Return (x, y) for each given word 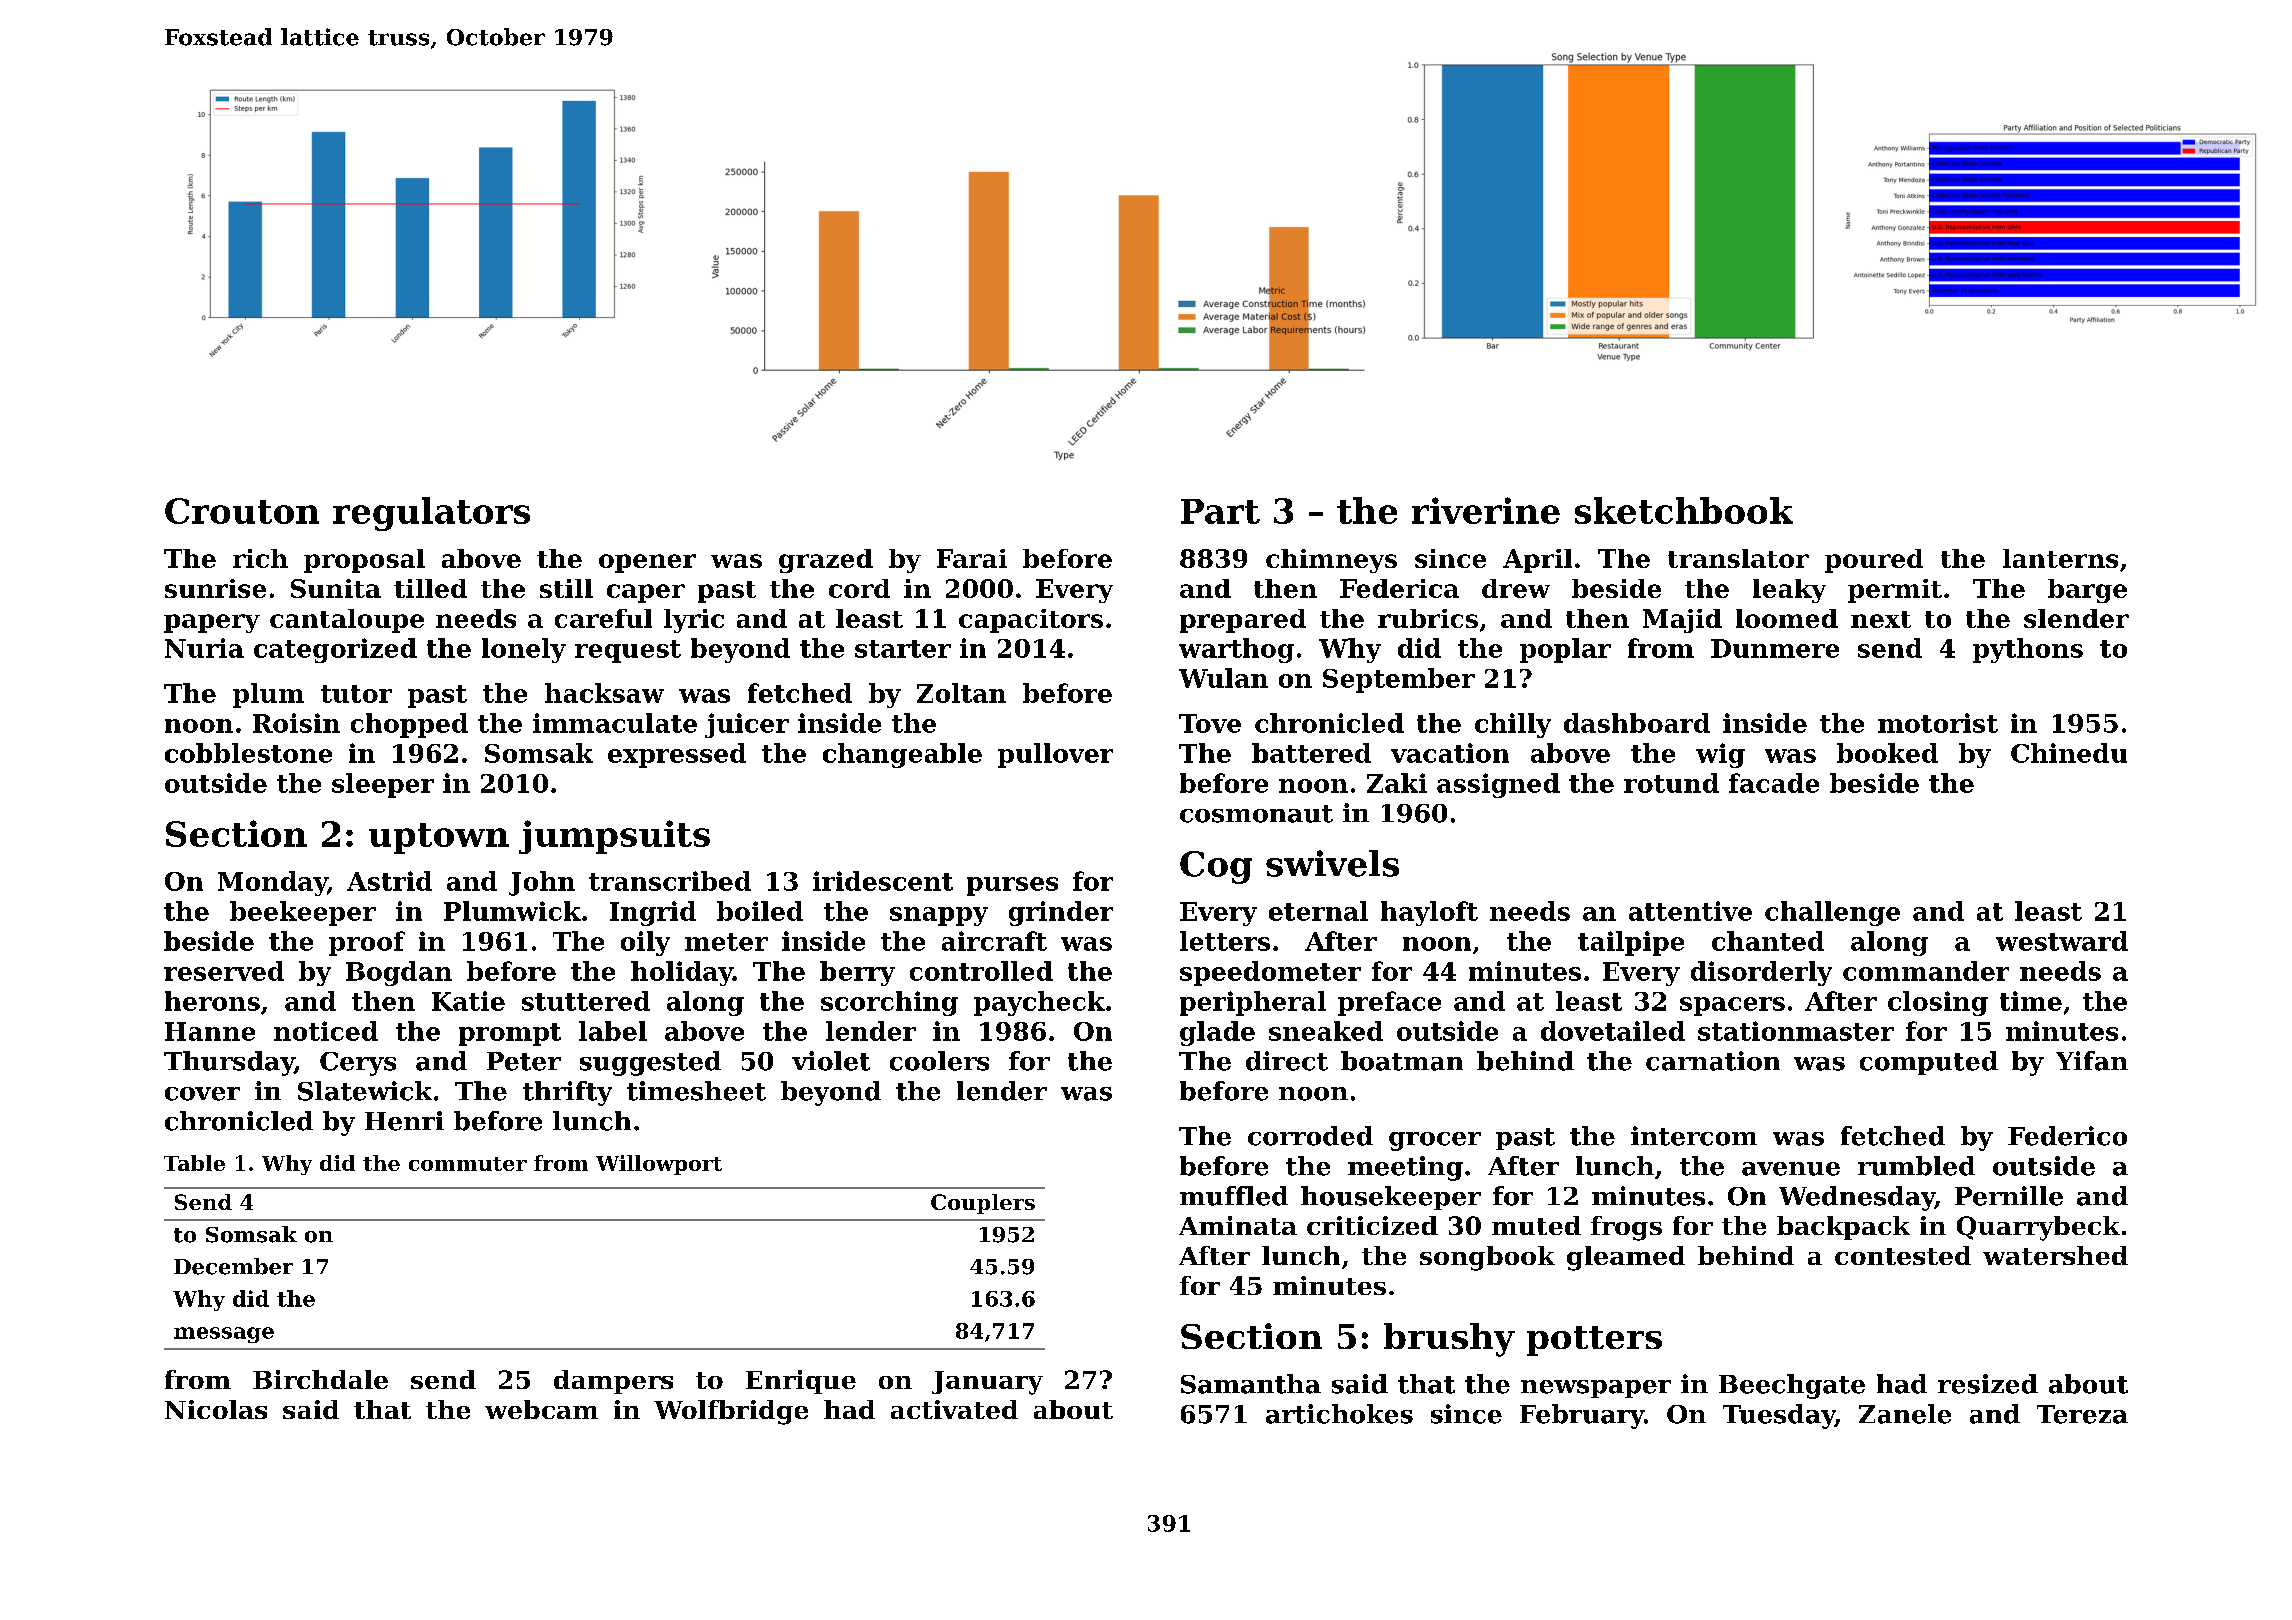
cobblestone (248, 753)
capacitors (1031, 621)
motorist (1938, 723)
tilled (430, 588)
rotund (1671, 783)
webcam (541, 1409)
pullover (1055, 755)
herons (212, 1001)
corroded (1310, 1136)
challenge (1832, 913)
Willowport (659, 1165)
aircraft (994, 941)
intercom (1694, 1136)
